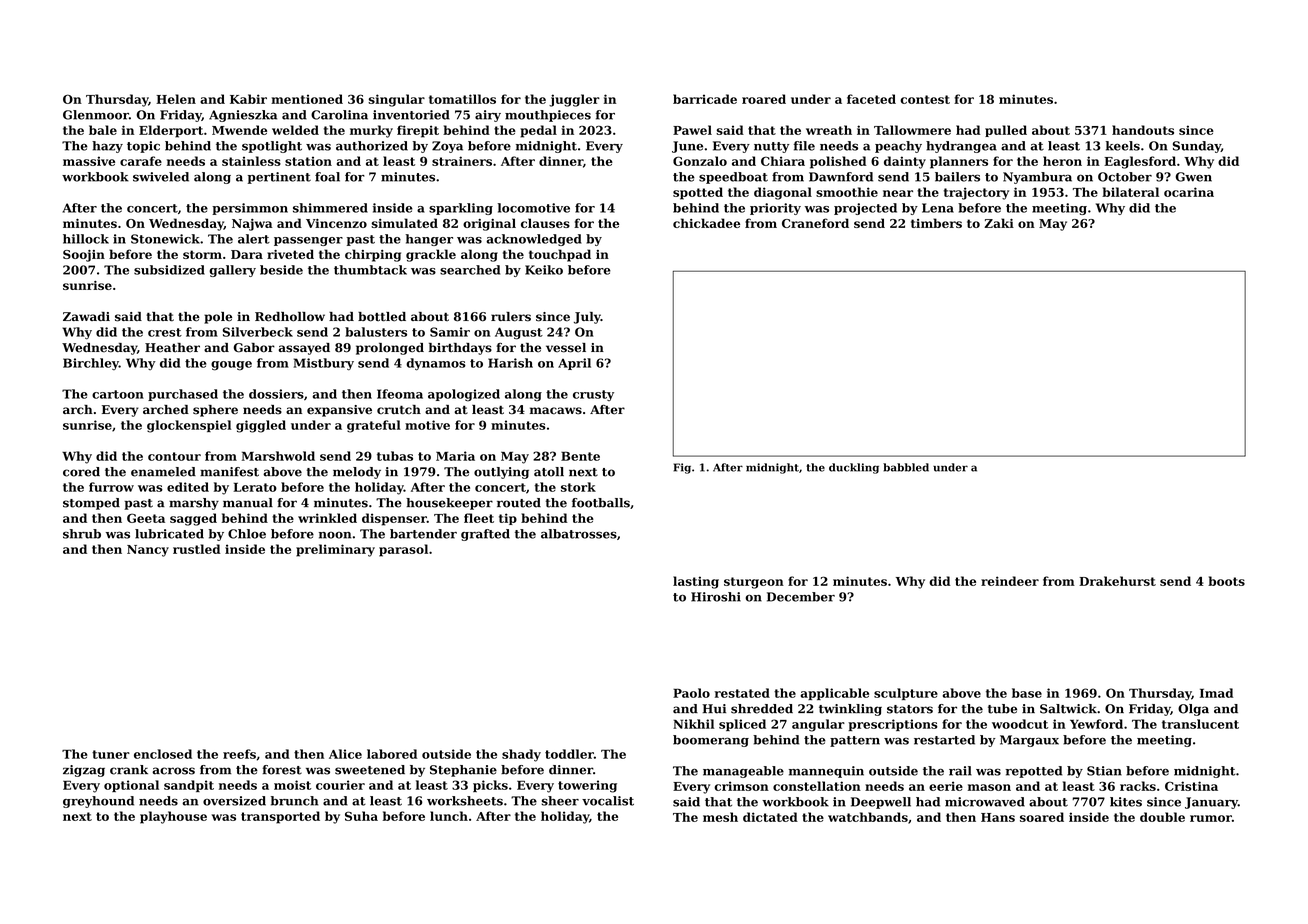  I want to click on babbled, so click(906, 467).
